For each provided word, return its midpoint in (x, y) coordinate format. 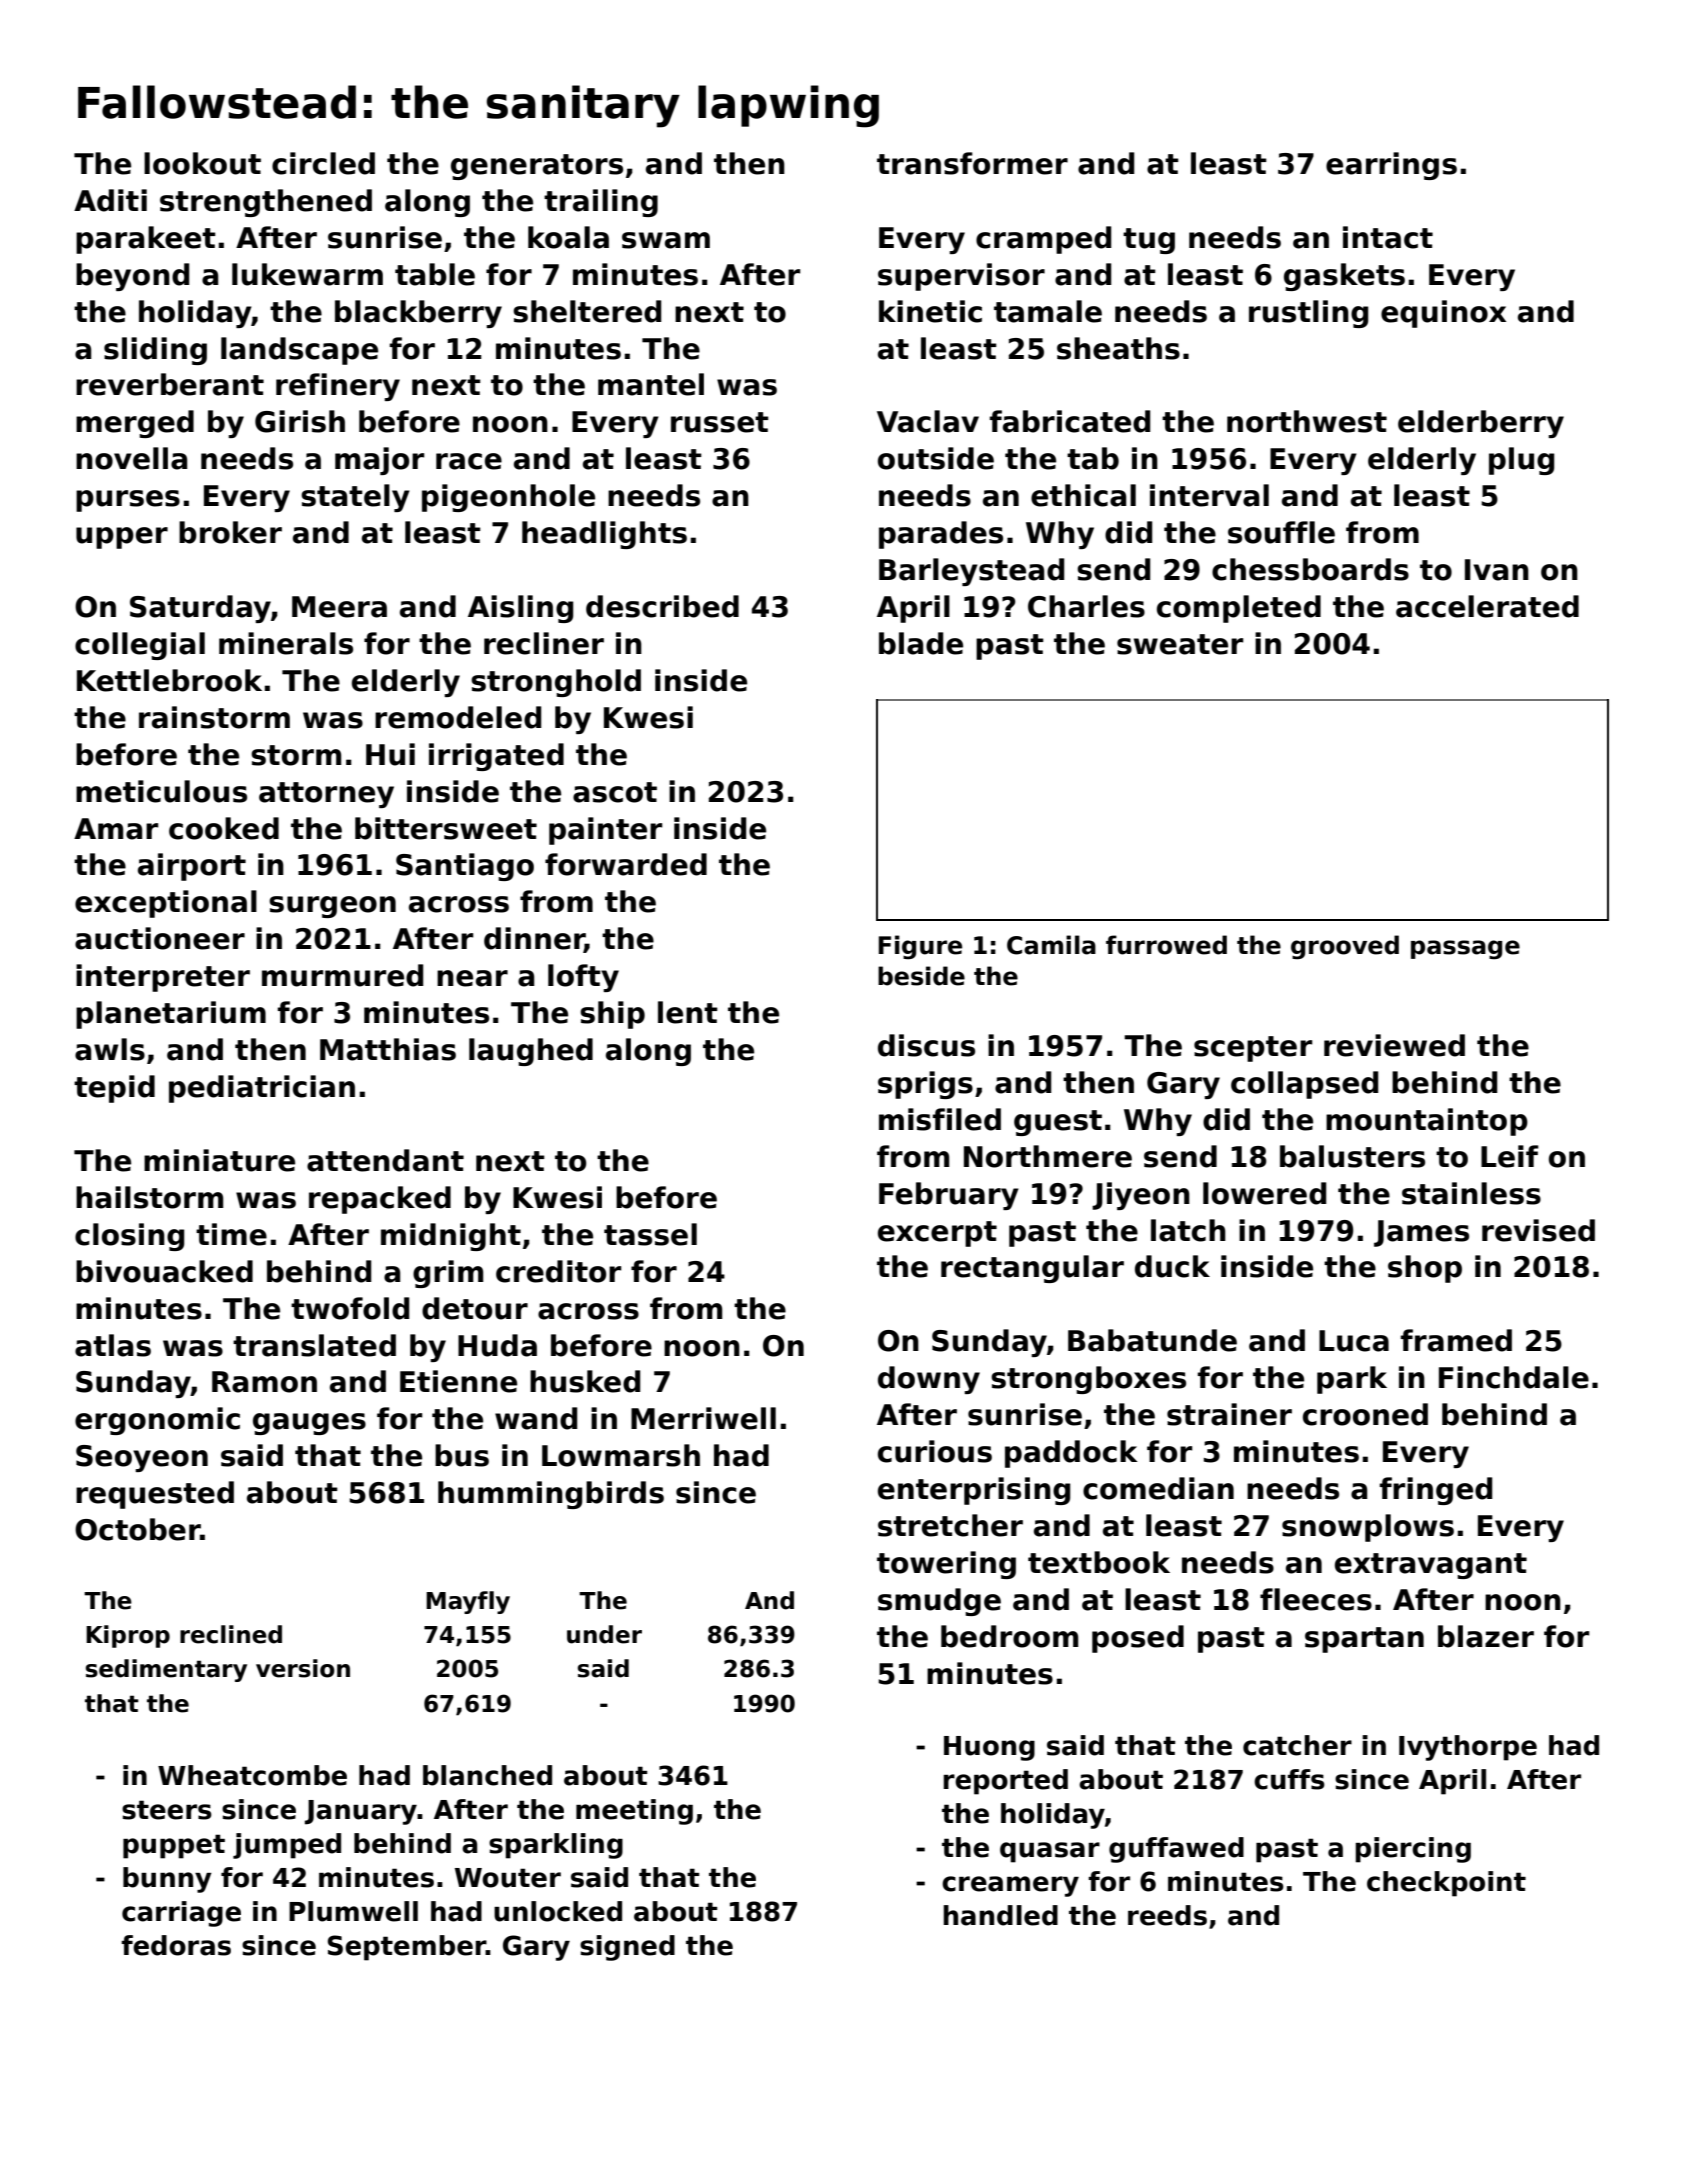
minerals (286, 643)
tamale (1048, 311)
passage (1465, 950)
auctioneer (160, 938)
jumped (287, 1846)
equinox (1443, 314)
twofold (350, 1308)
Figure (920, 947)
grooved (1345, 947)
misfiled (940, 1119)
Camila (1051, 945)
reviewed (1394, 1045)
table (435, 274)
